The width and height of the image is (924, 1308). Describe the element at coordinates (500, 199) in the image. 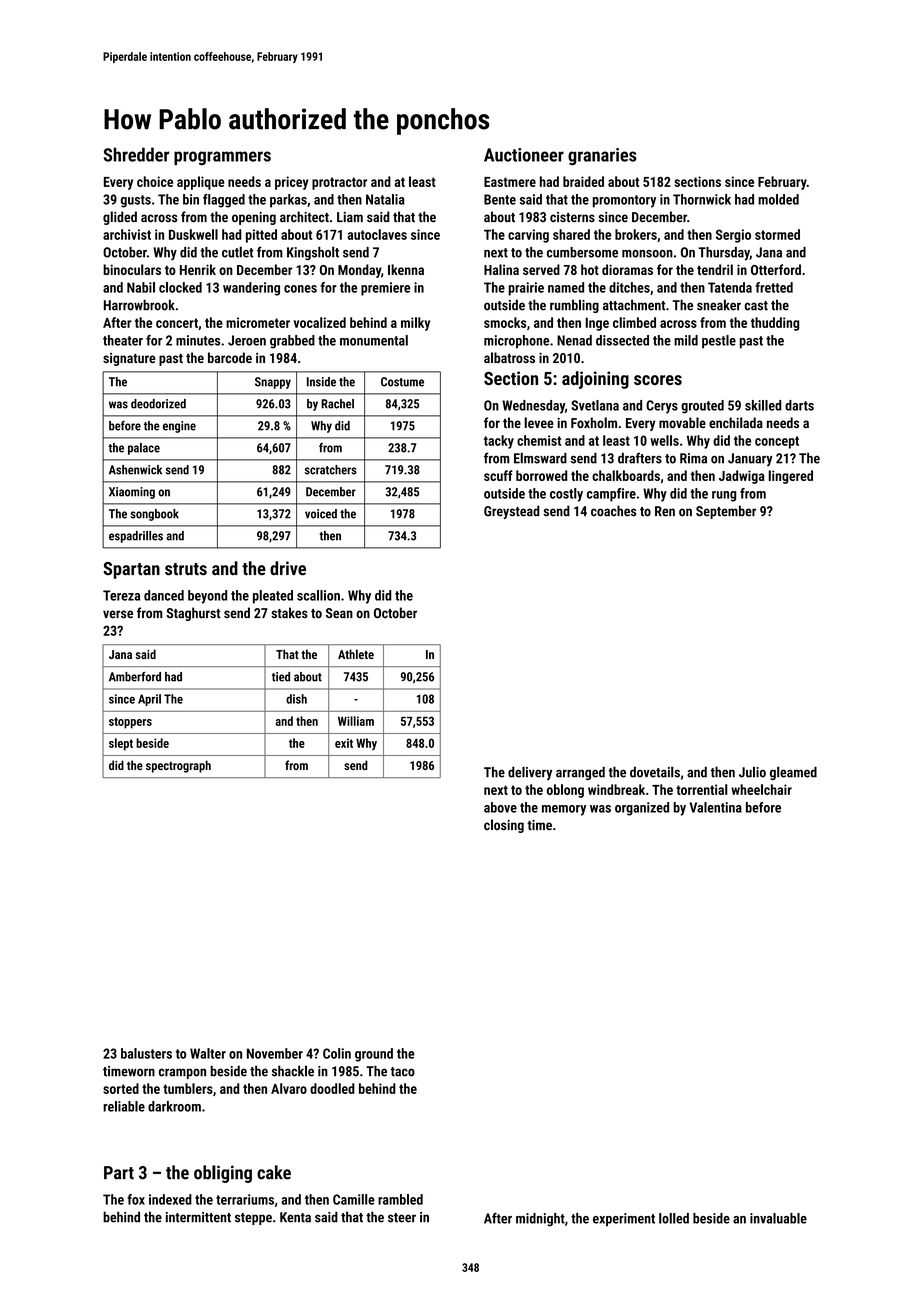

I see `Bente` at that location.
